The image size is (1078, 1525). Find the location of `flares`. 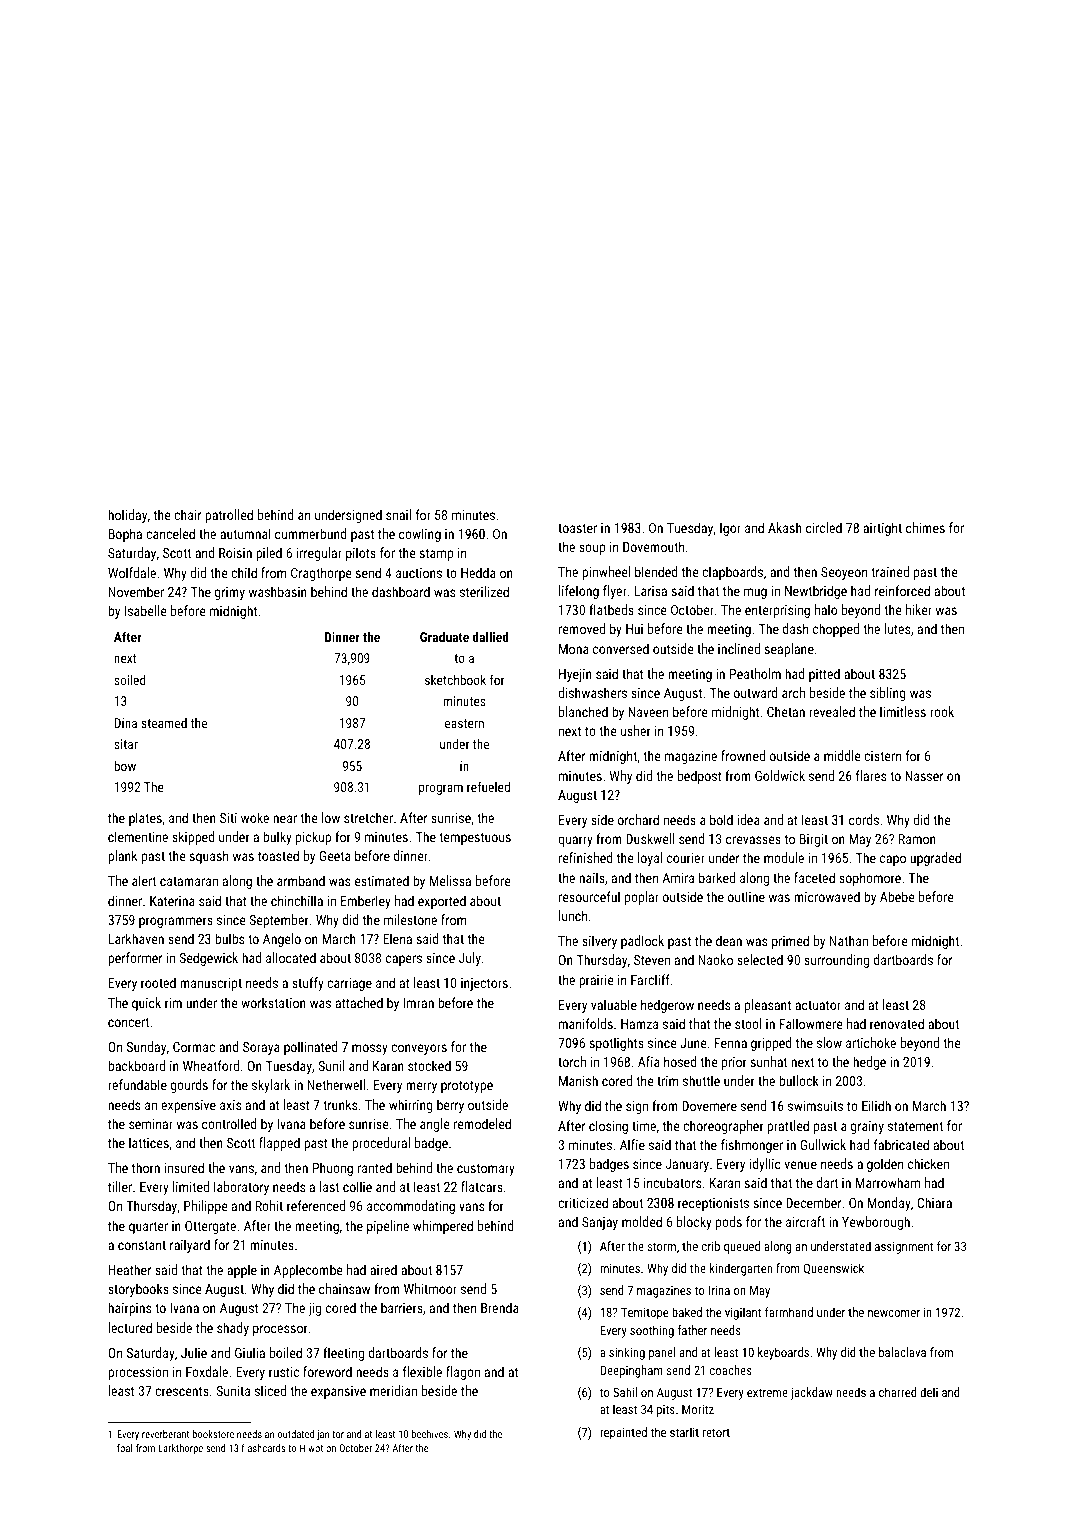

flares is located at coordinates (871, 775).
